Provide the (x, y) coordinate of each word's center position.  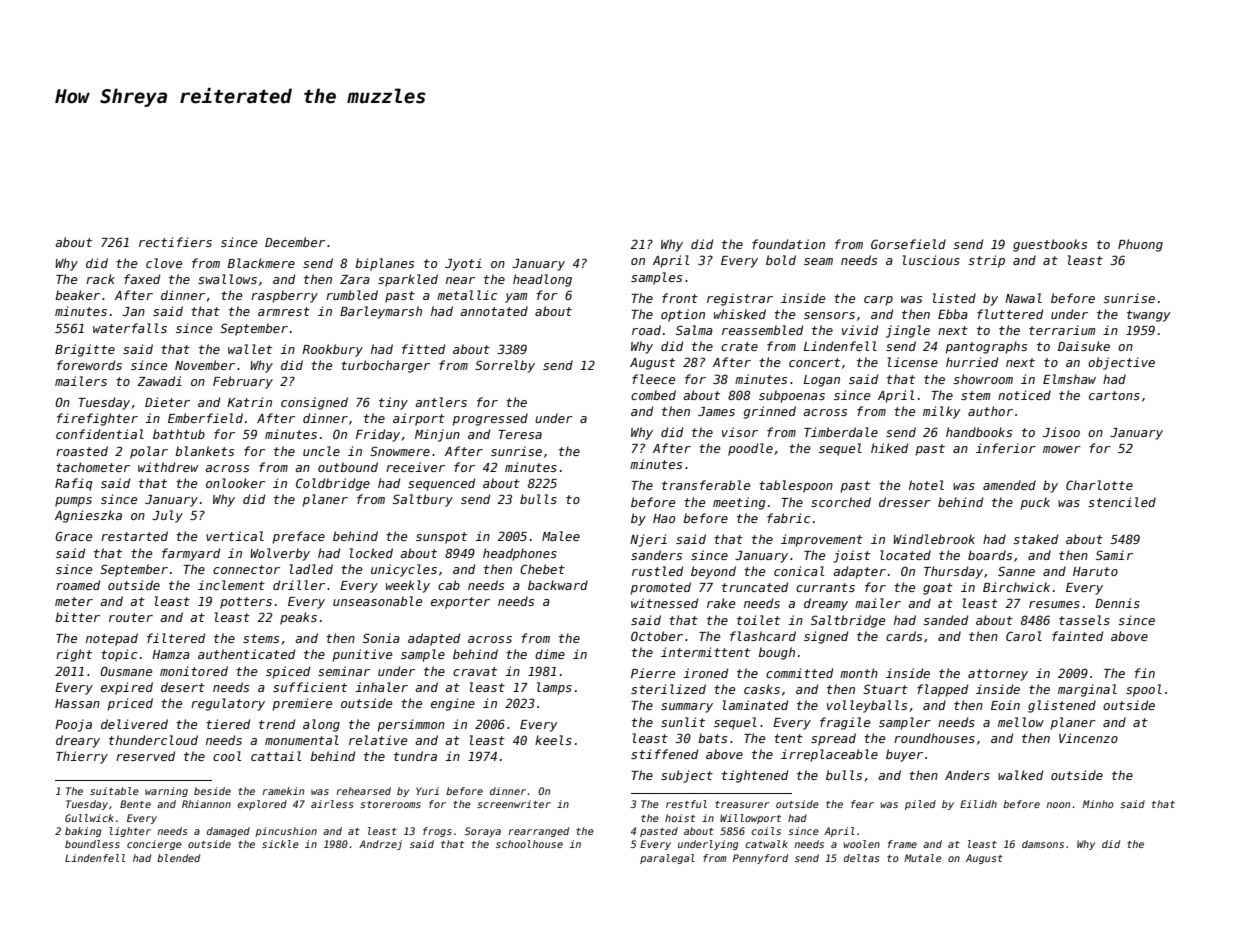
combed (653, 395)
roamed (78, 585)
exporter (460, 603)
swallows (227, 279)
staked (1035, 539)
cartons (1114, 395)
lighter (130, 832)
